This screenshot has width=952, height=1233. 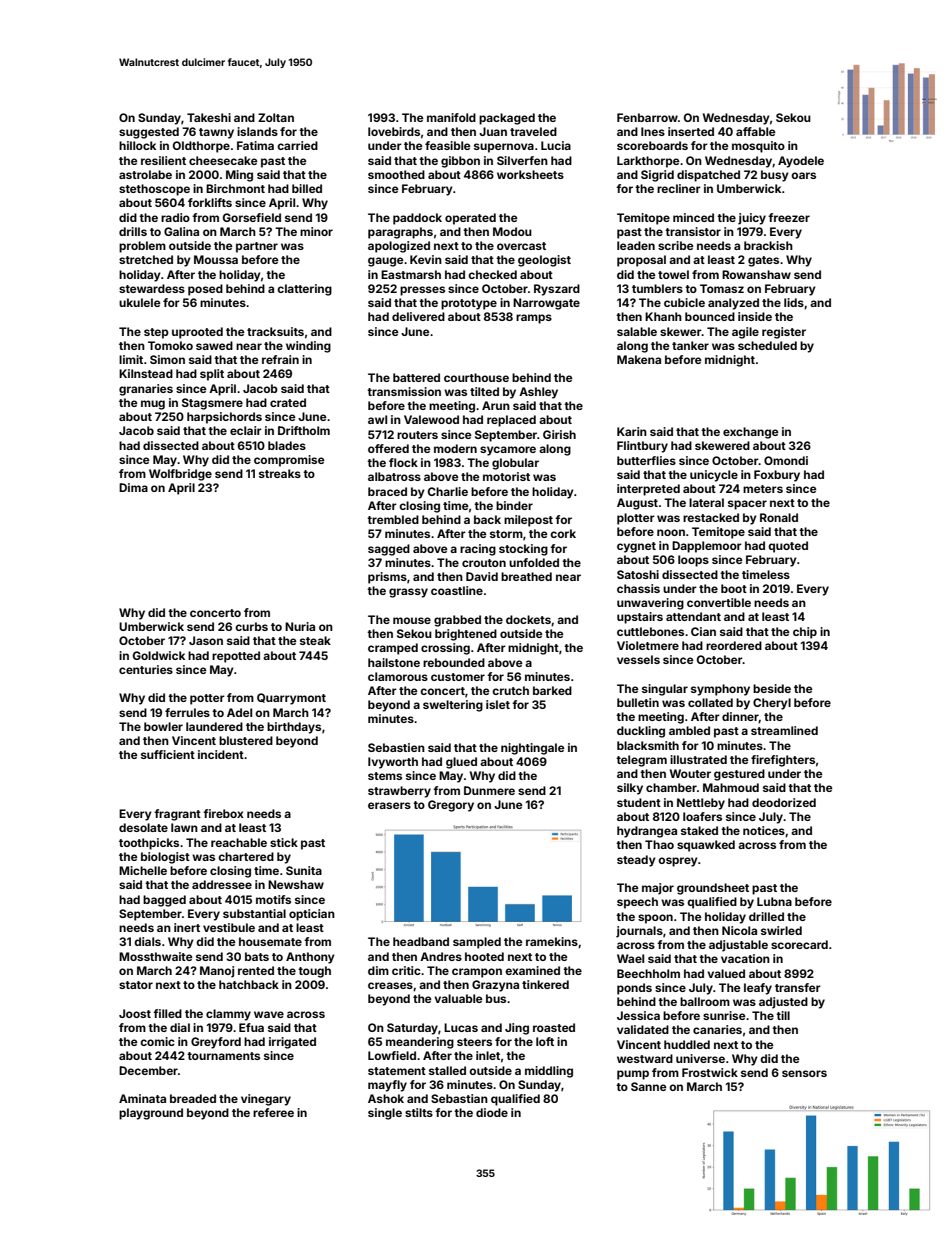 I want to click on stilts, so click(x=419, y=1112).
